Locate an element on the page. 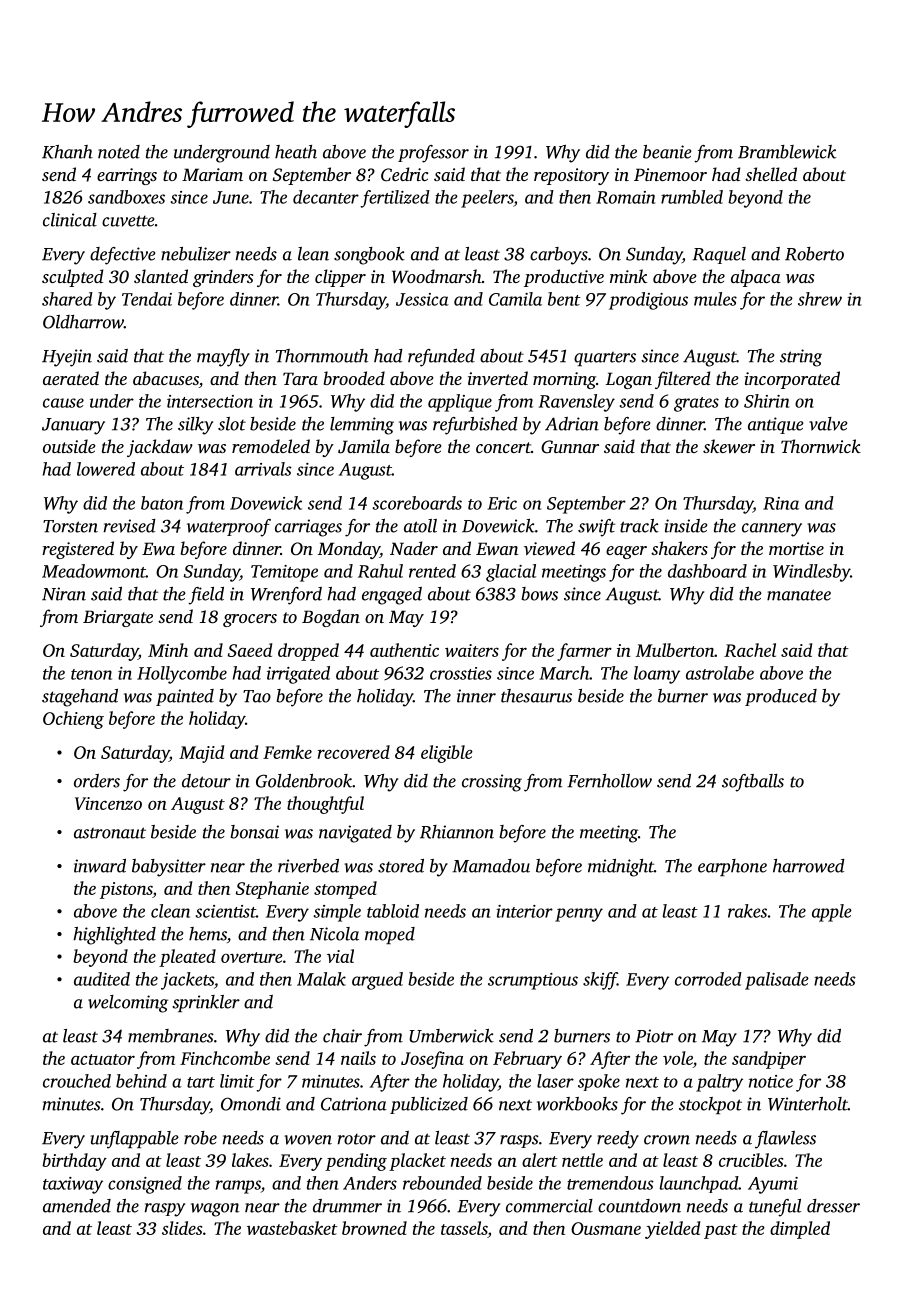  thoughtful is located at coordinates (325, 805).
